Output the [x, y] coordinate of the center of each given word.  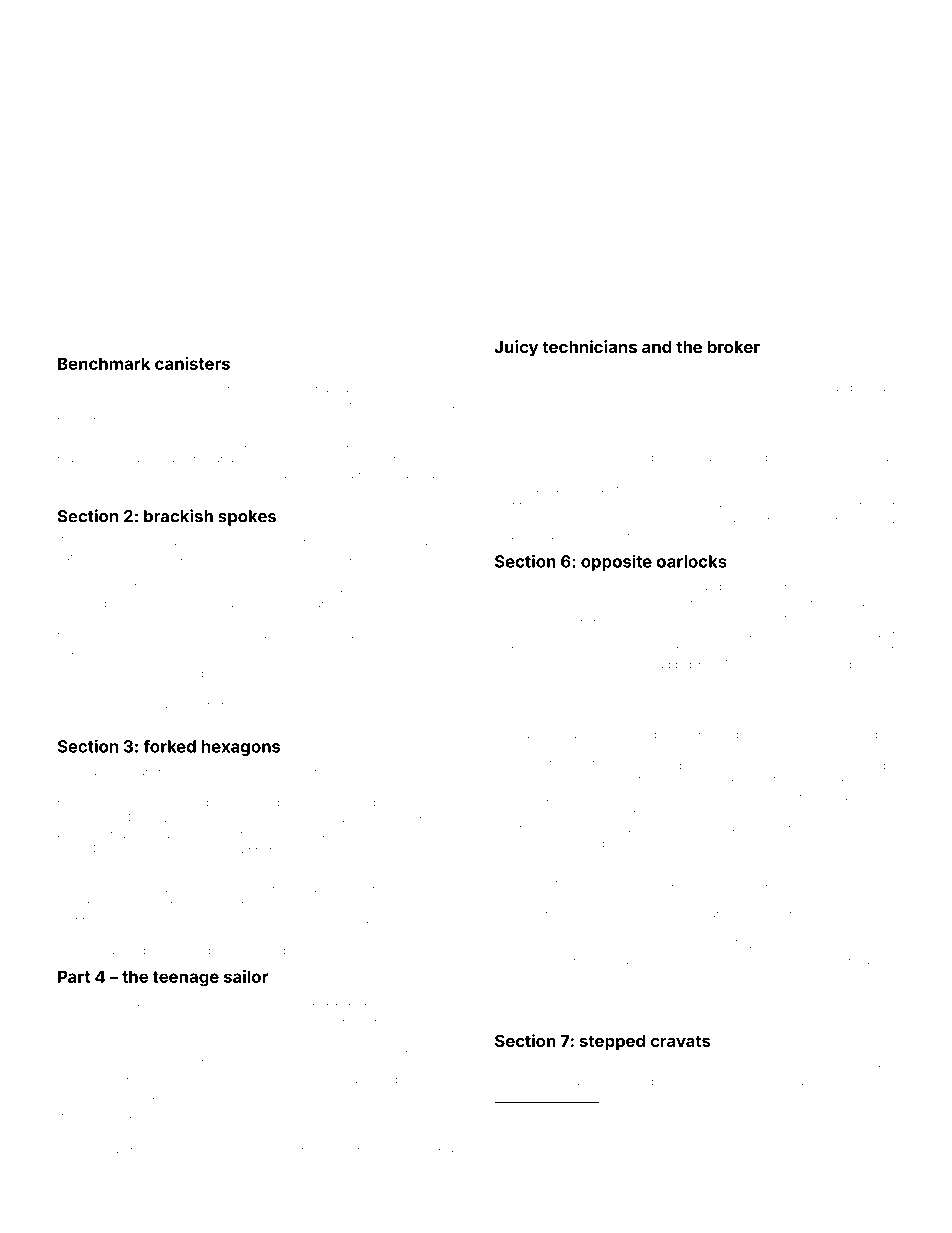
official [833, 796]
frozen [511, 999]
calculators [86, 490]
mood [246, 1017]
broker [734, 347]
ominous [361, 834]
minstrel [514, 458]
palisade [79, 835]
